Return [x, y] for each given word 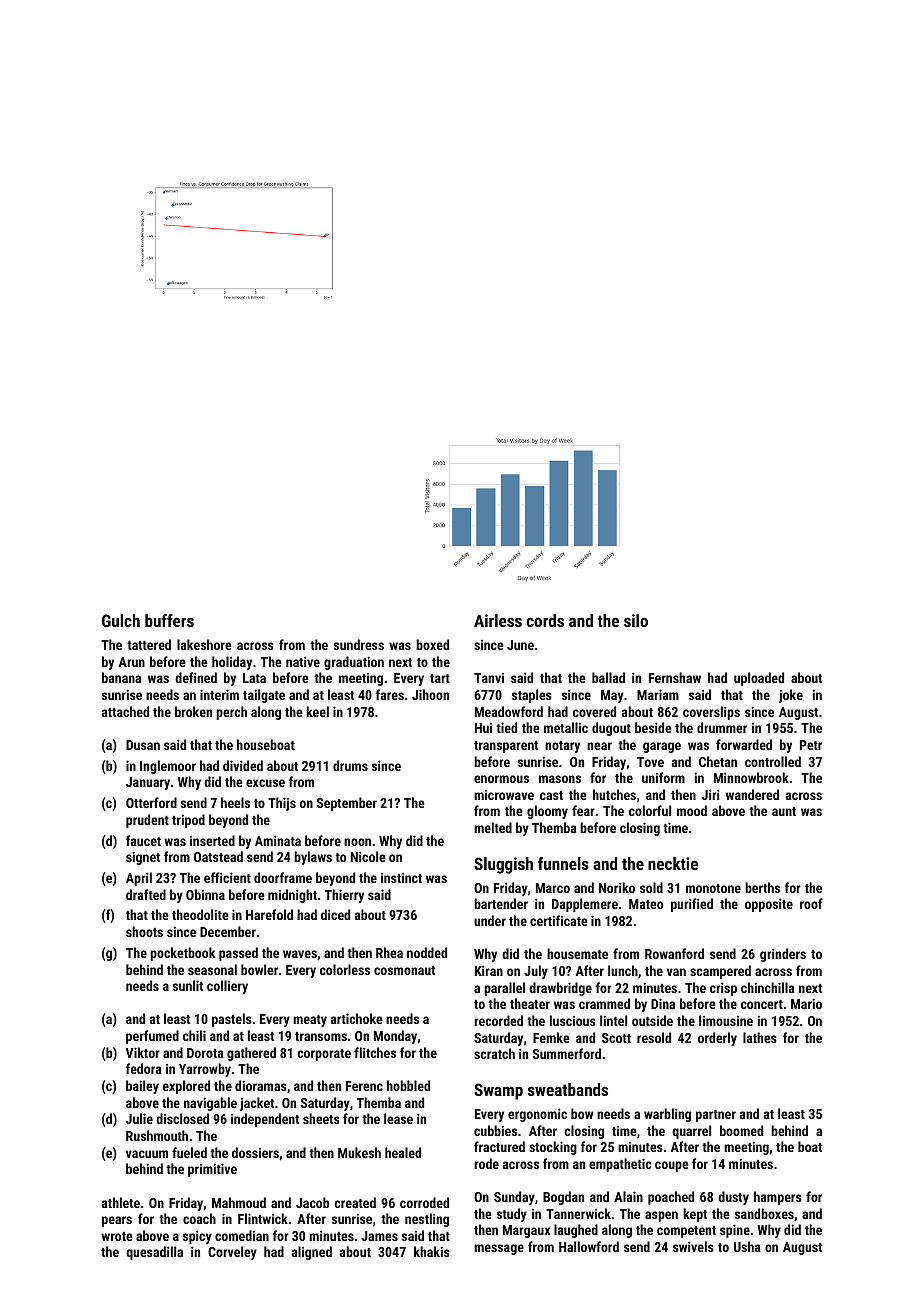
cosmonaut [404, 970]
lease [398, 1118]
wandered [752, 794]
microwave [504, 795]
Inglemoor [168, 767]
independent [265, 1120]
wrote [117, 1236]
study [512, 1215]
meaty [310, 1021]
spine [735, 1231]
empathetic [620, 1165]
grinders [783, 955]
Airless [498, 620]
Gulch [121, 620]
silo [636, 620]
